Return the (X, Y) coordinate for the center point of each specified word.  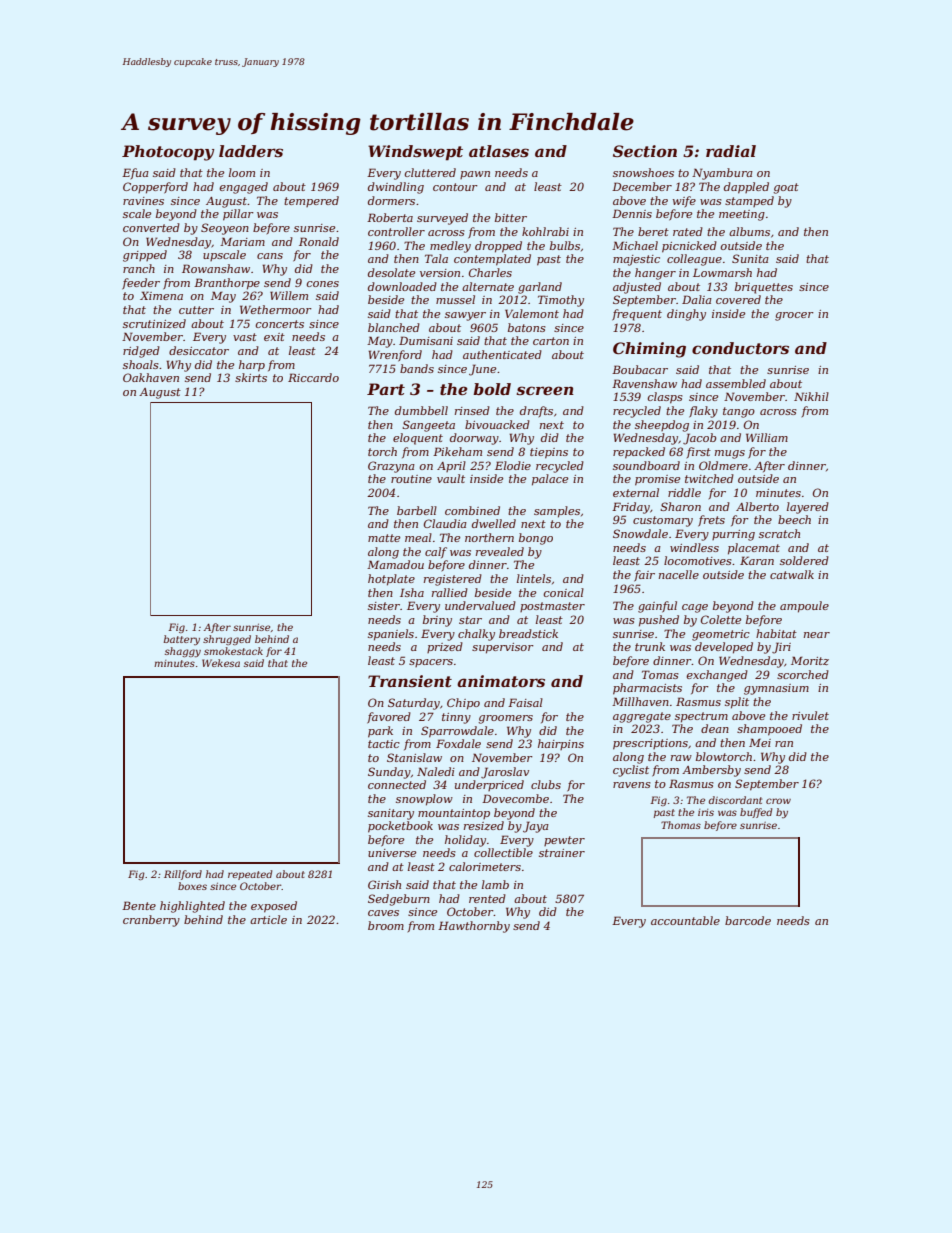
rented (487, 898)
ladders (251, 151)
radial (731, 151)
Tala (436, 258)
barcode (748, 920)
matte (384, 538)
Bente (139, 905)
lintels (534, 578)
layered (808, 508)
